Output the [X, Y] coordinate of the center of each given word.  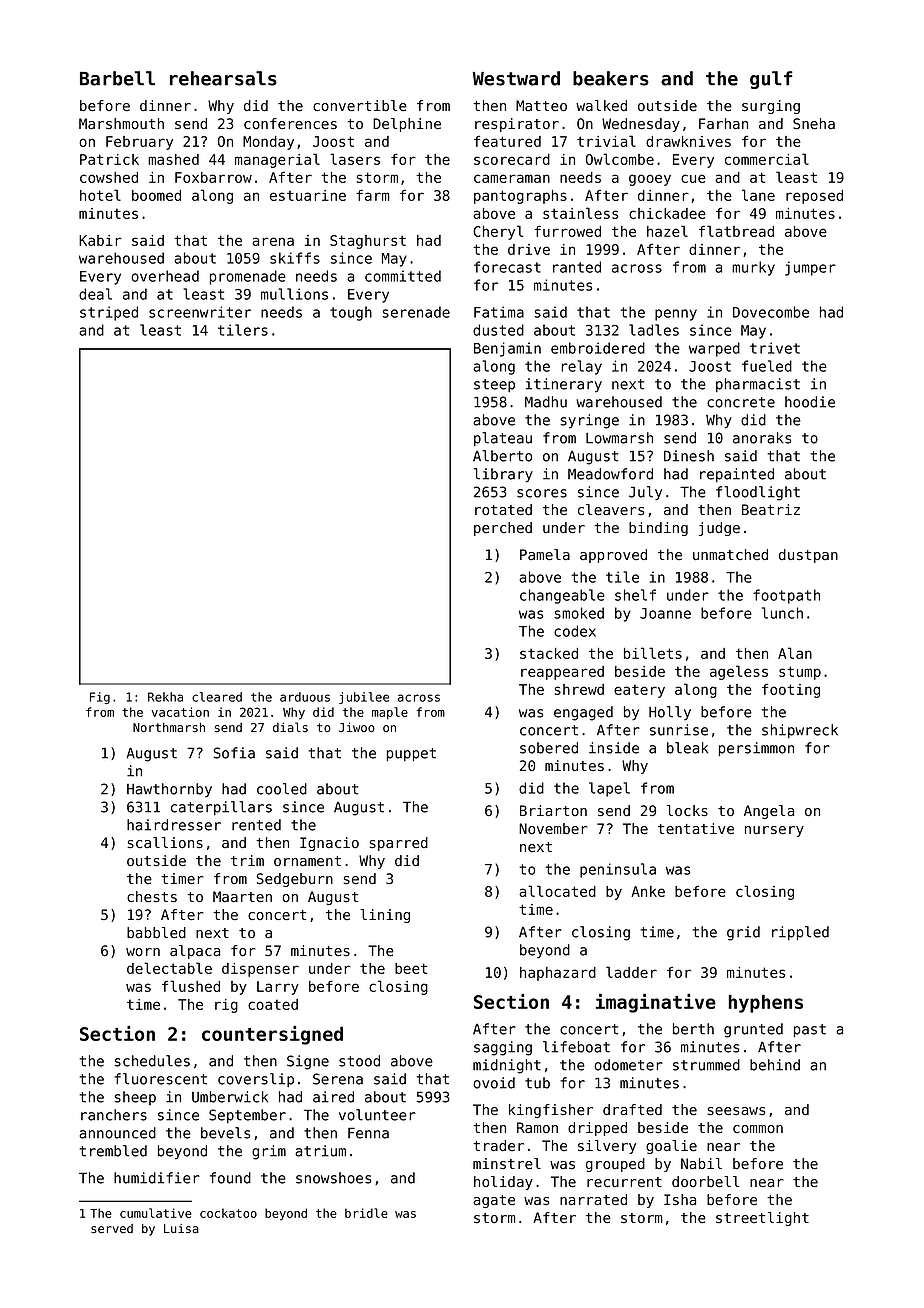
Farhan [723, 123]
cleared [217, 697]
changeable [562, 596]
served [112, 1228]
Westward [516, 78]
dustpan [808, 556]
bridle [366, 1213]
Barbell [117, 78]
